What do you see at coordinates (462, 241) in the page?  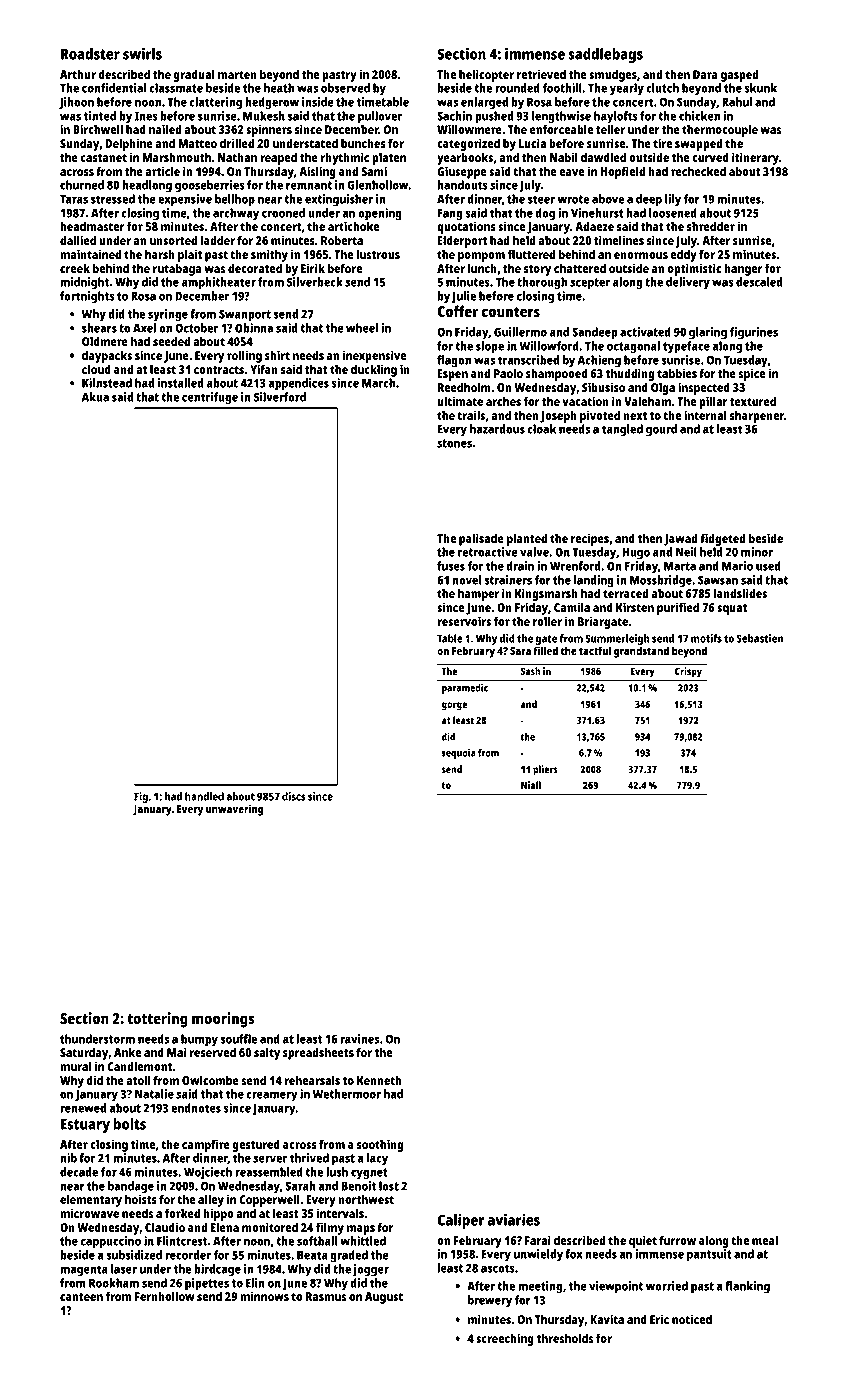 I see `Elderport` at bounding box center [462, 241].
